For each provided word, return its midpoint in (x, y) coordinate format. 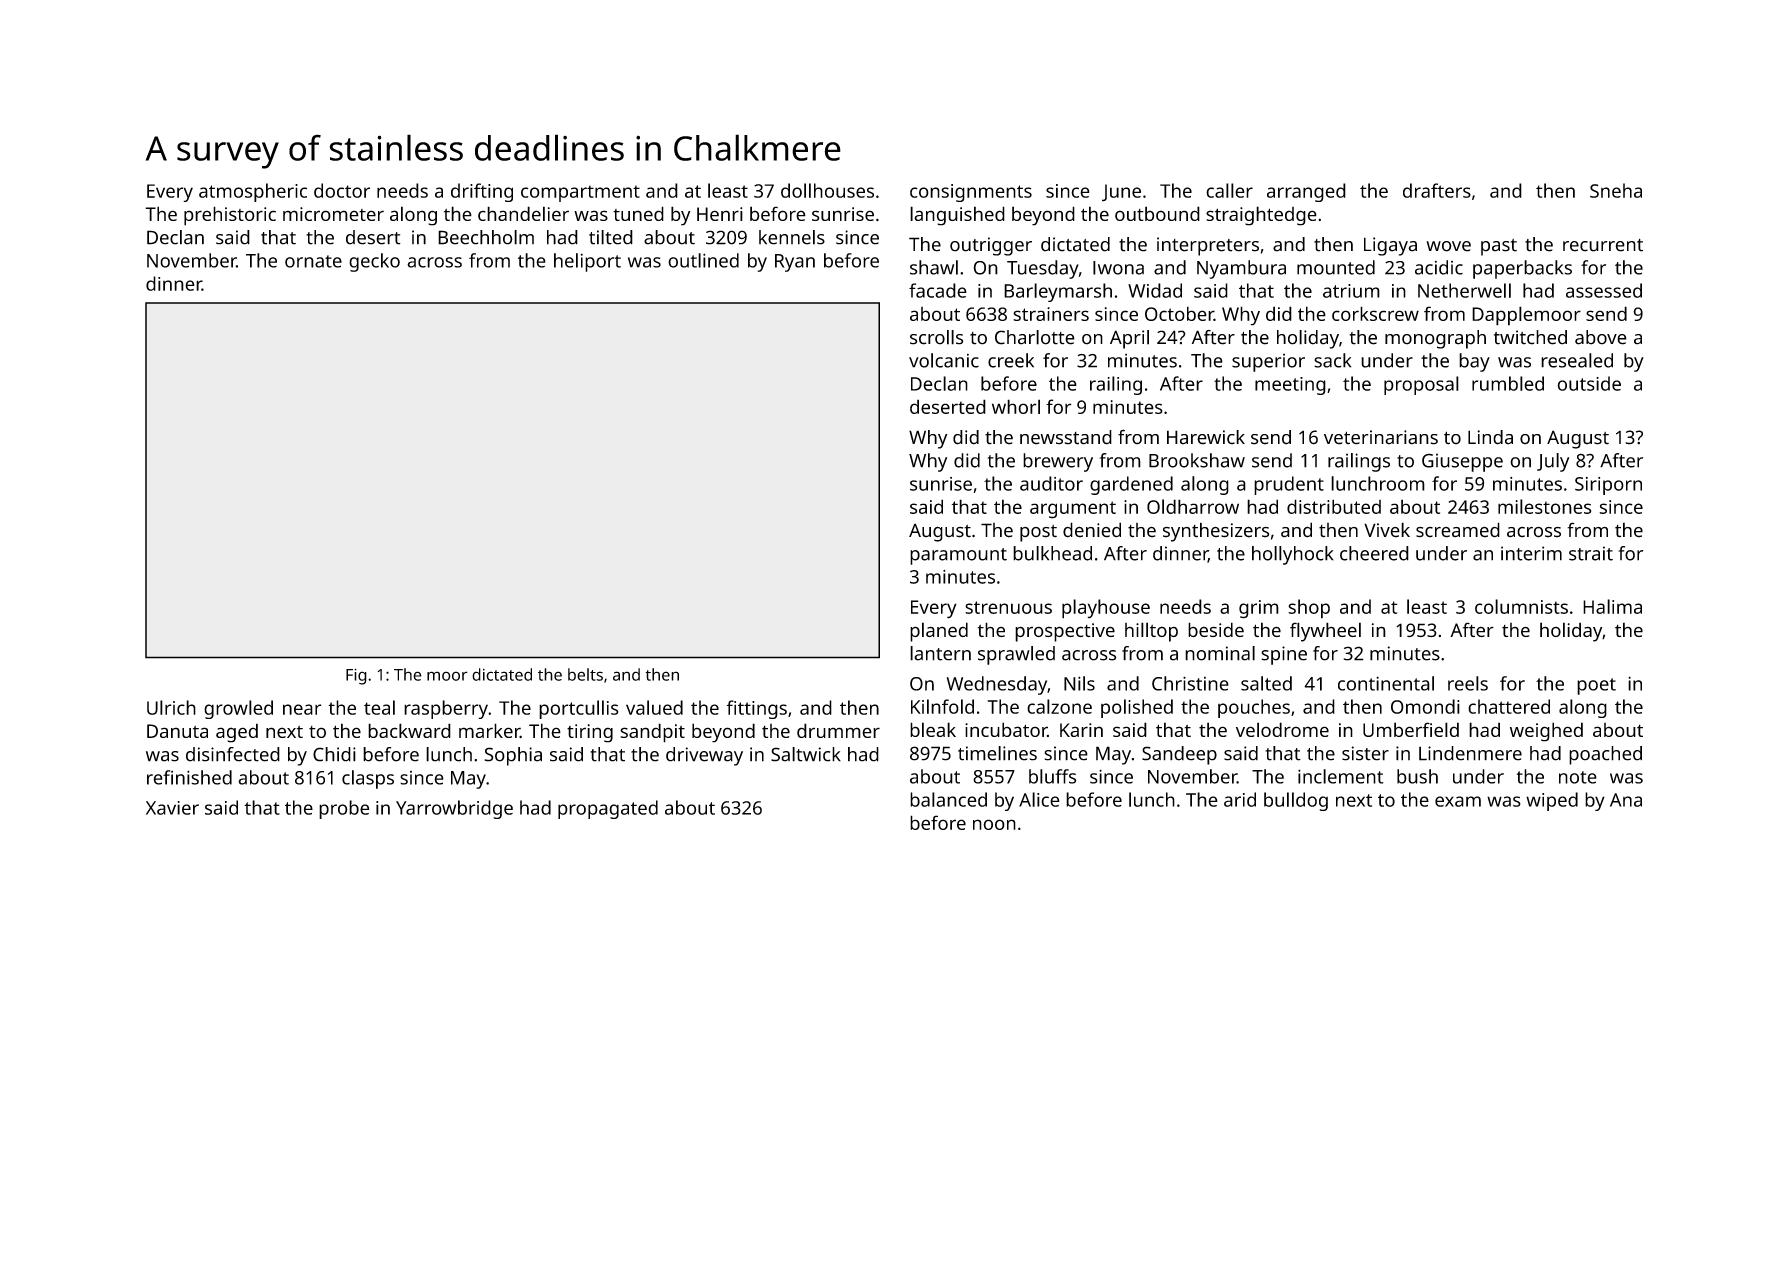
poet (1596, 686)
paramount (958, 556)
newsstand (1066, 437)
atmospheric (253, 192)
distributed (1334, 506)
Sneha (1616, 190)
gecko (374, 262)
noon (994, 824)
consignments (971, 193)
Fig (356, 676)
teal (379, 707)
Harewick (1206, 437)
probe (344, 809)
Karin (1081, 730)
